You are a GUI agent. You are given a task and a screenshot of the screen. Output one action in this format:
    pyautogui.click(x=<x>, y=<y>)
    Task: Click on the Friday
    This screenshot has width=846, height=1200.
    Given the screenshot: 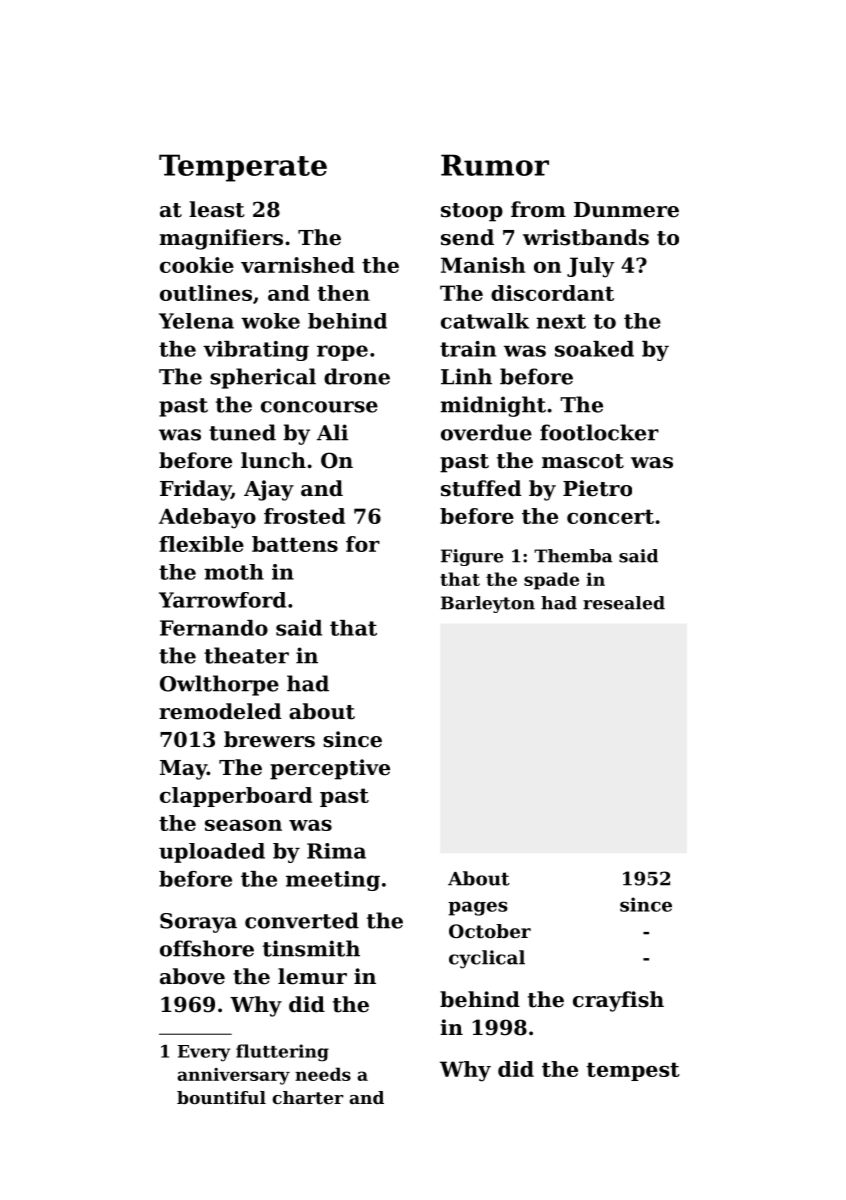 What is the action you would take?
    pyautogui.click(x=195, y=490)
